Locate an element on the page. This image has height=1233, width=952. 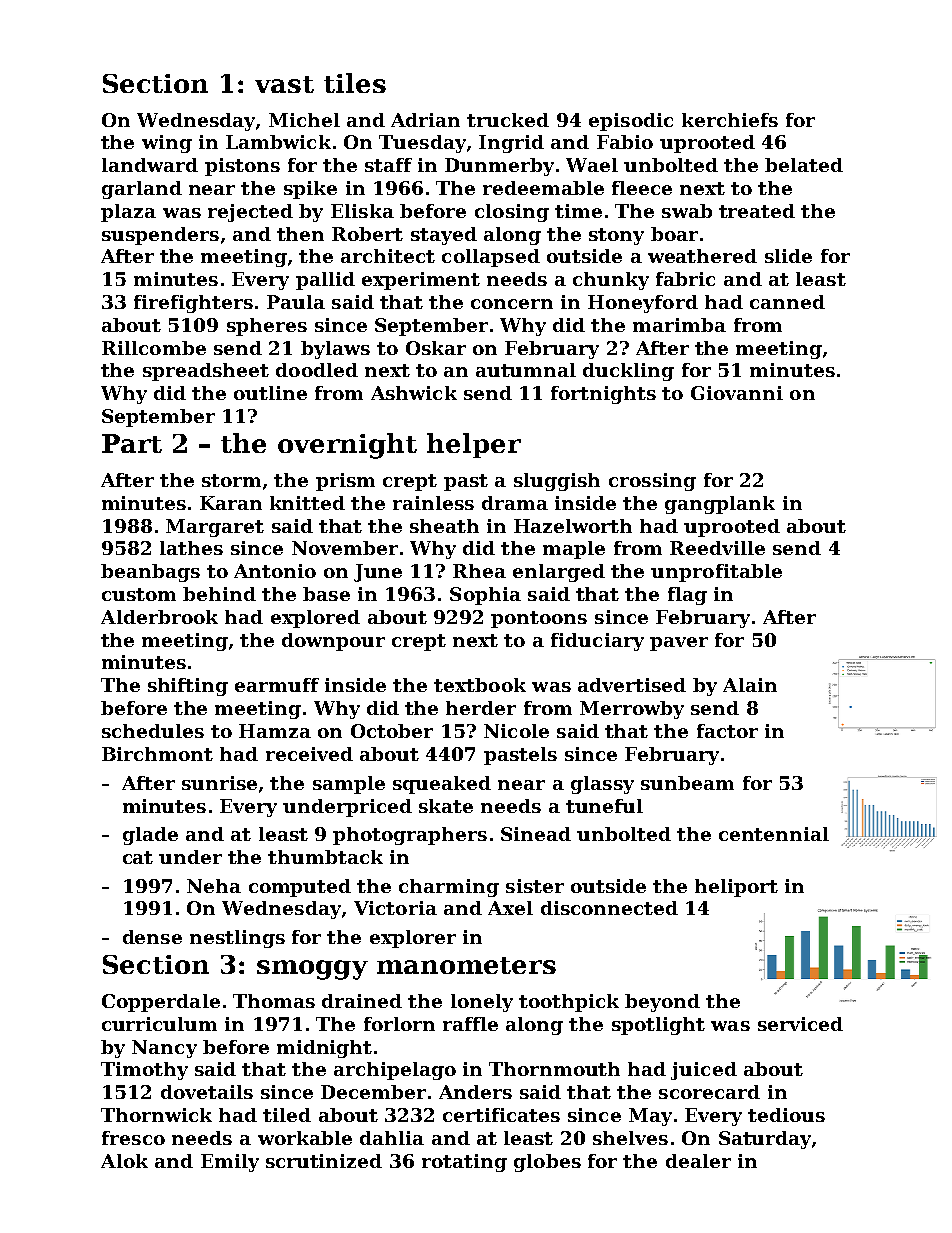
gangplank is located at coordinates (720, 505).
